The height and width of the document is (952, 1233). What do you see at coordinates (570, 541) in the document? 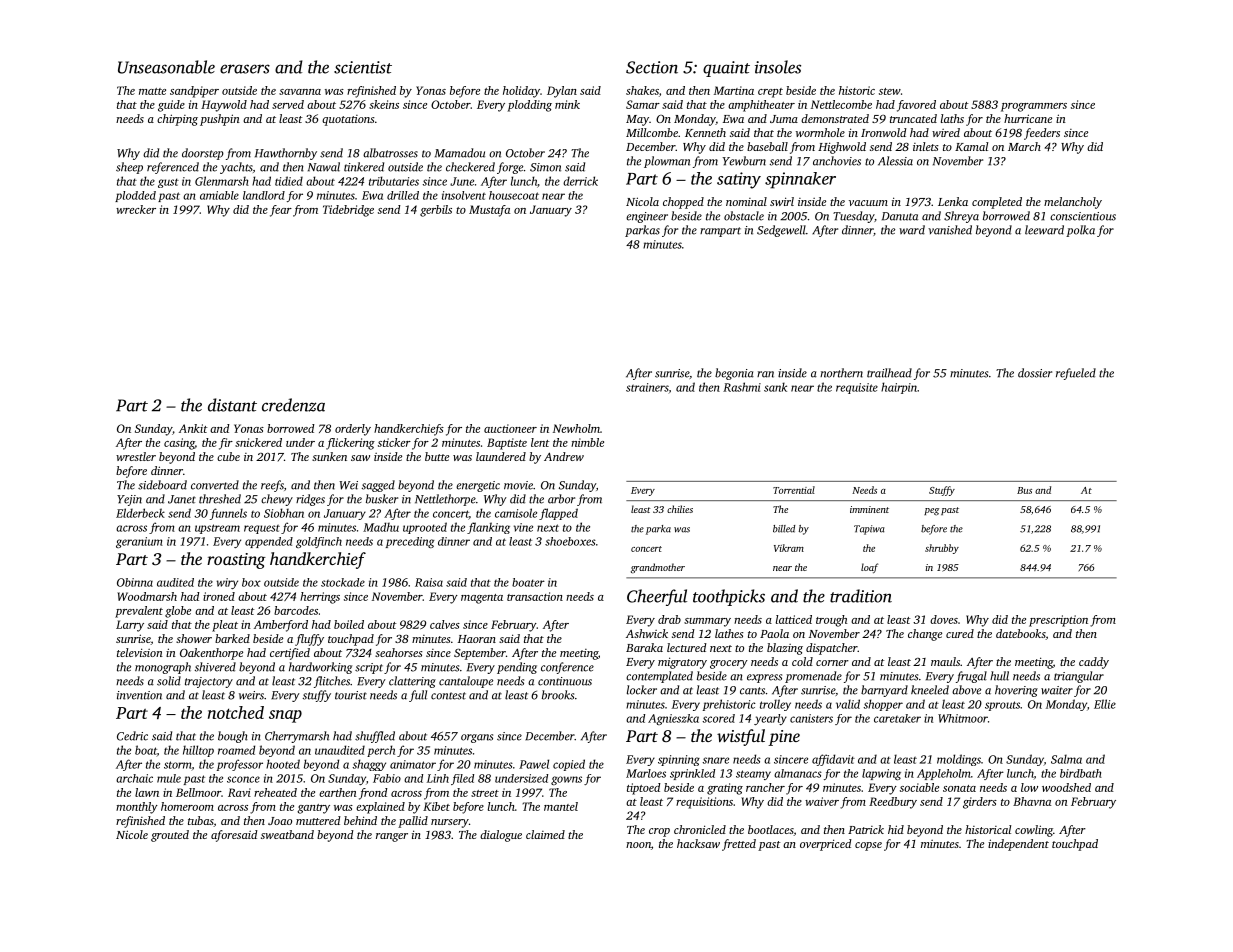
I see `shoeboxes` at bounding box center [570, 541].
